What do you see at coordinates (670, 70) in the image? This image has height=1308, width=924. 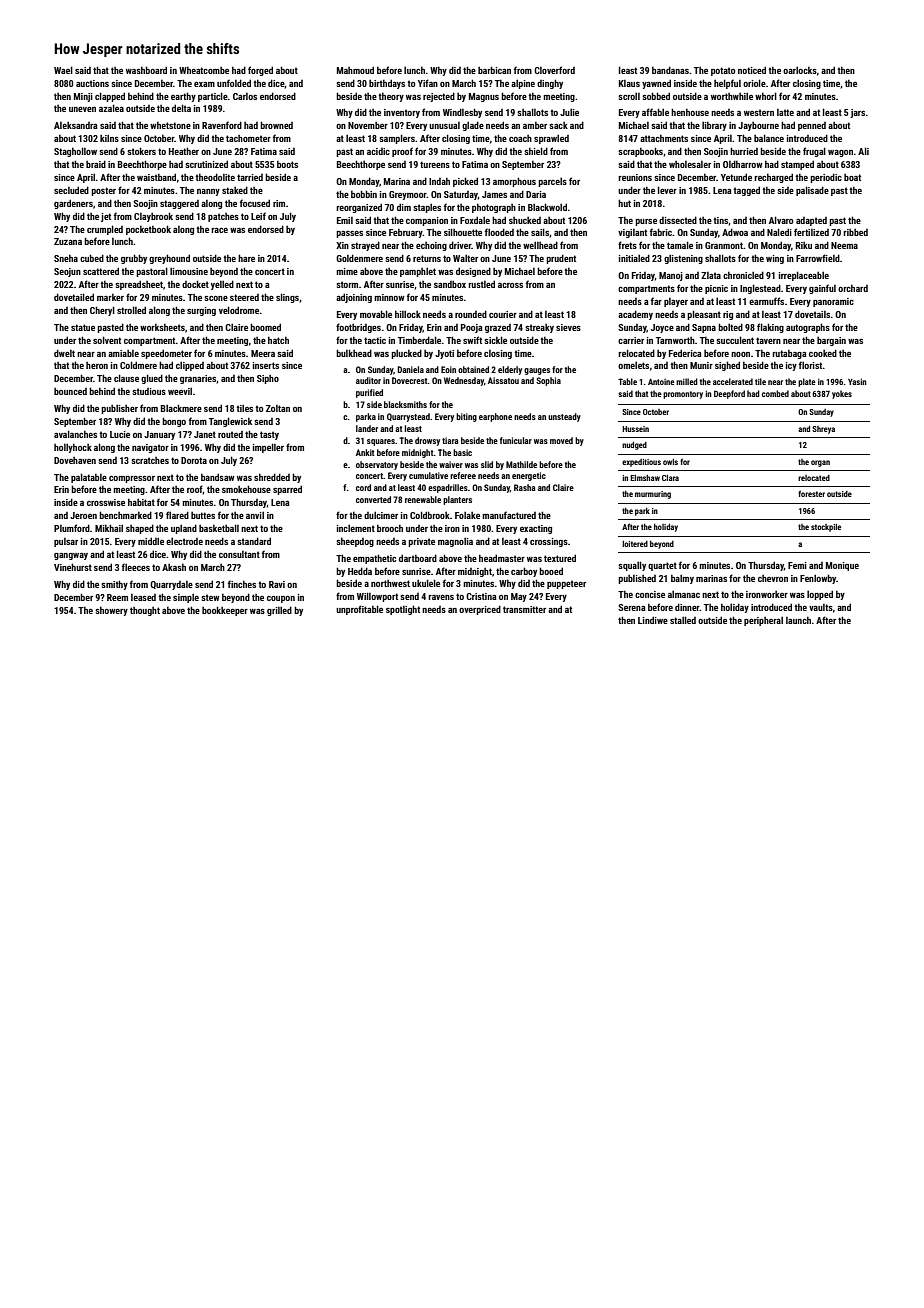 I see `bandanas` at bounding box center [670, 70].
